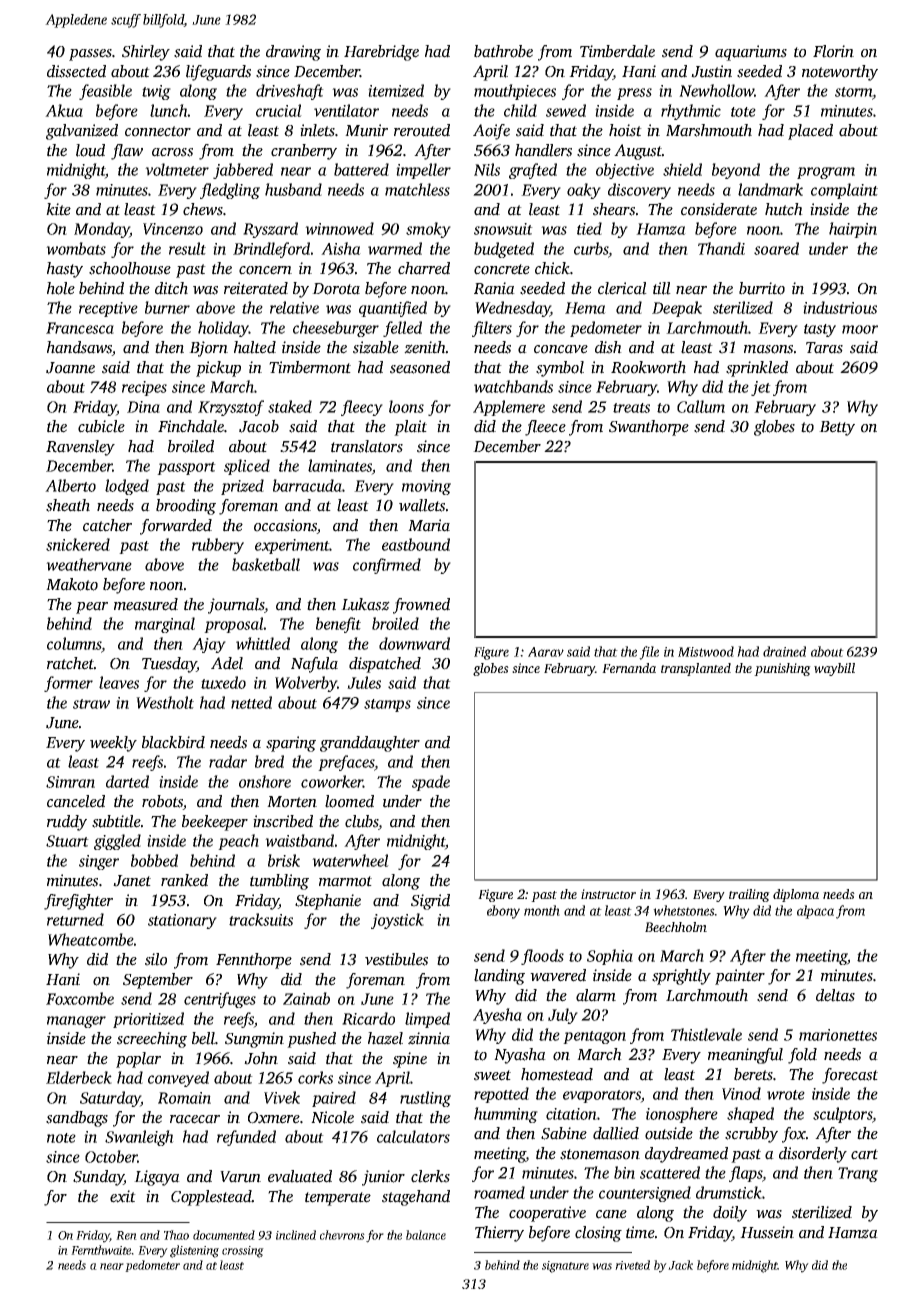 The height and width of the screenshot is (1308, 924). I want to click on storm, so click(853, 92).
